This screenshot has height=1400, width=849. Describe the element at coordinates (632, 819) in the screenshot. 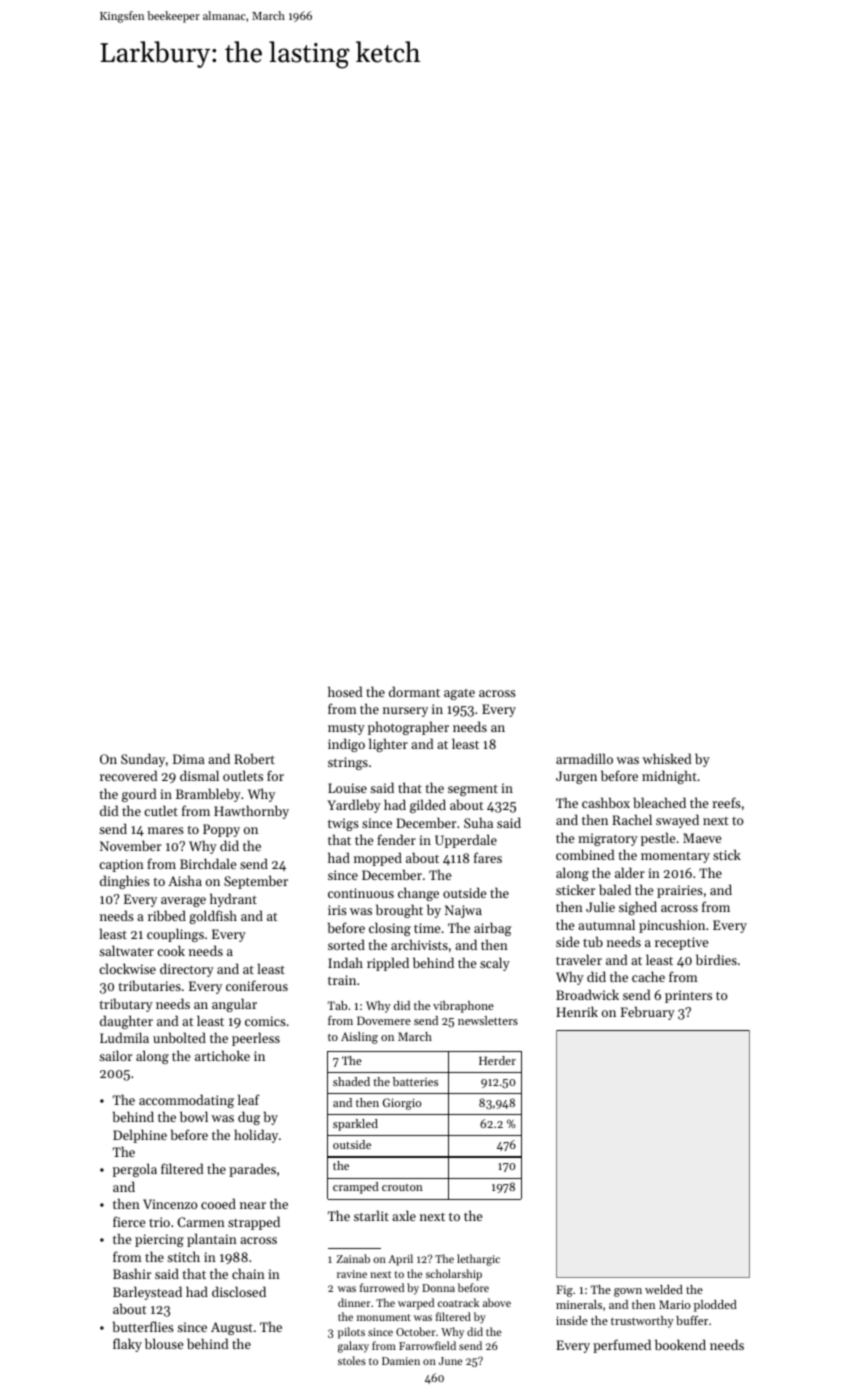

I see `Rachel` at that location.
